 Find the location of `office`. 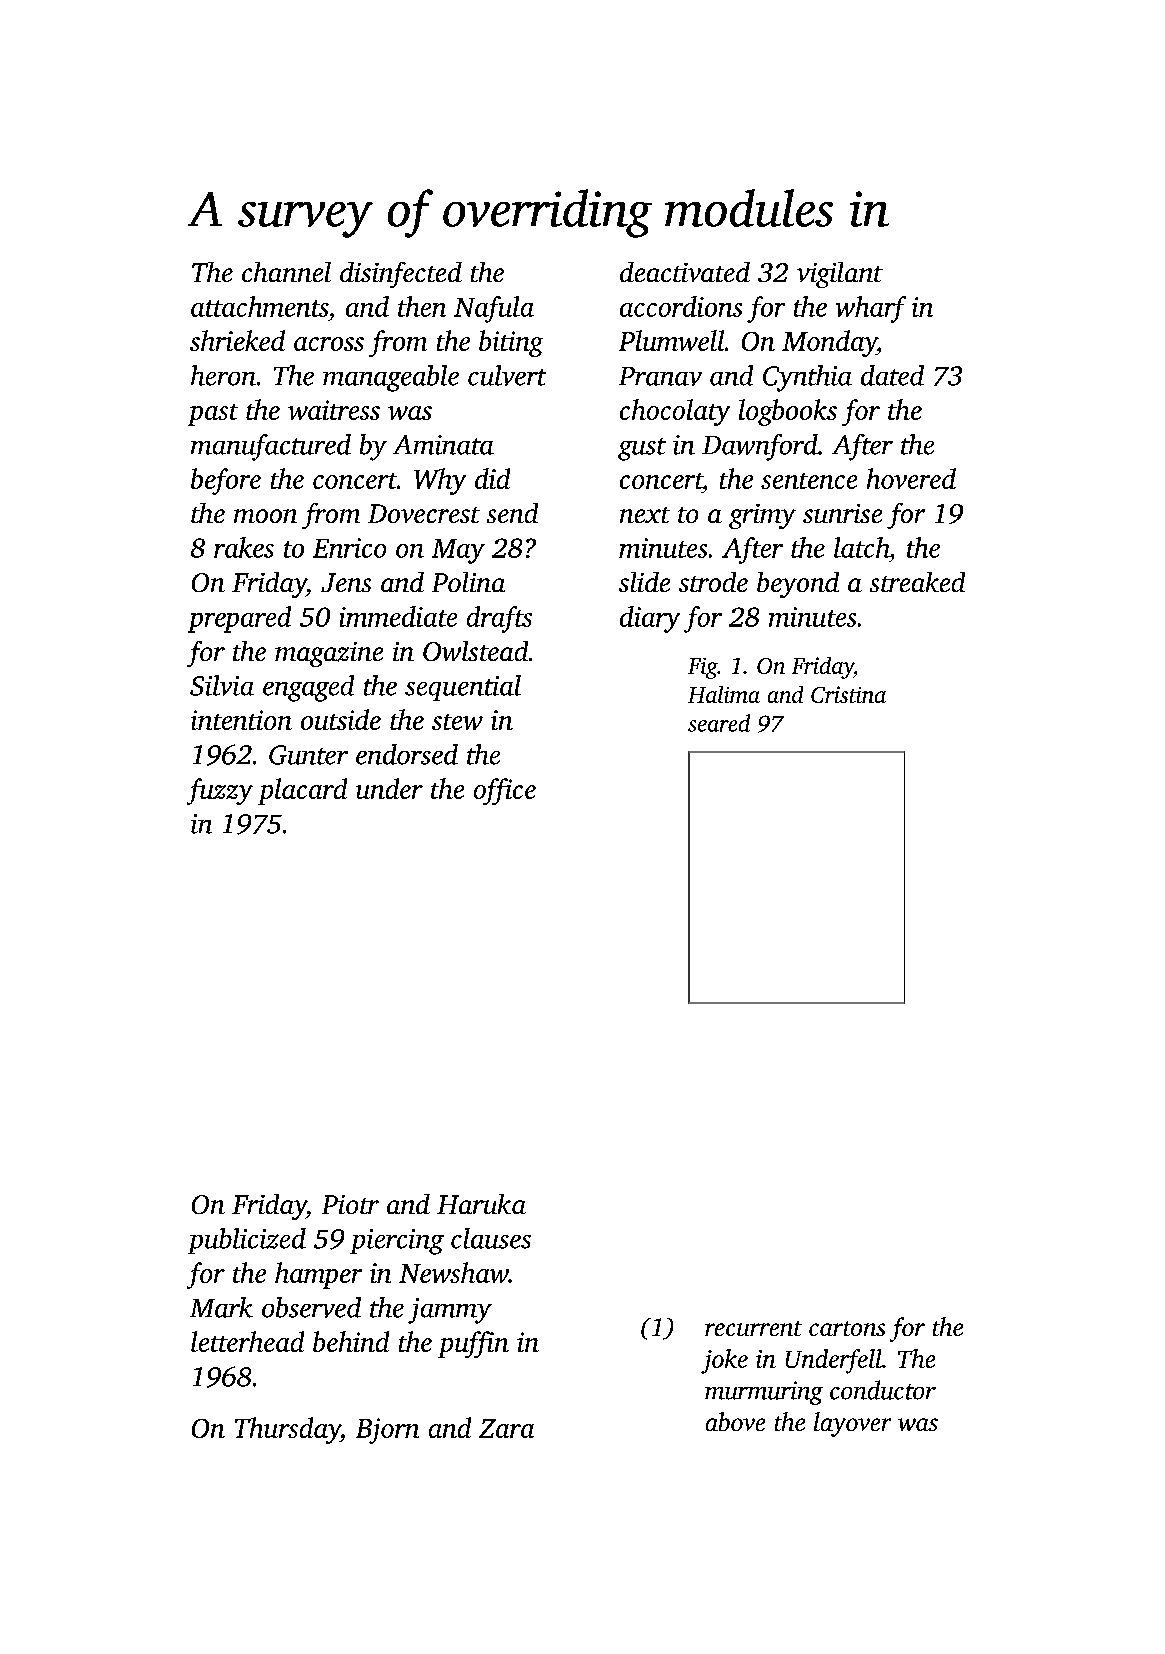

office is located at coordinates (505, 791).
